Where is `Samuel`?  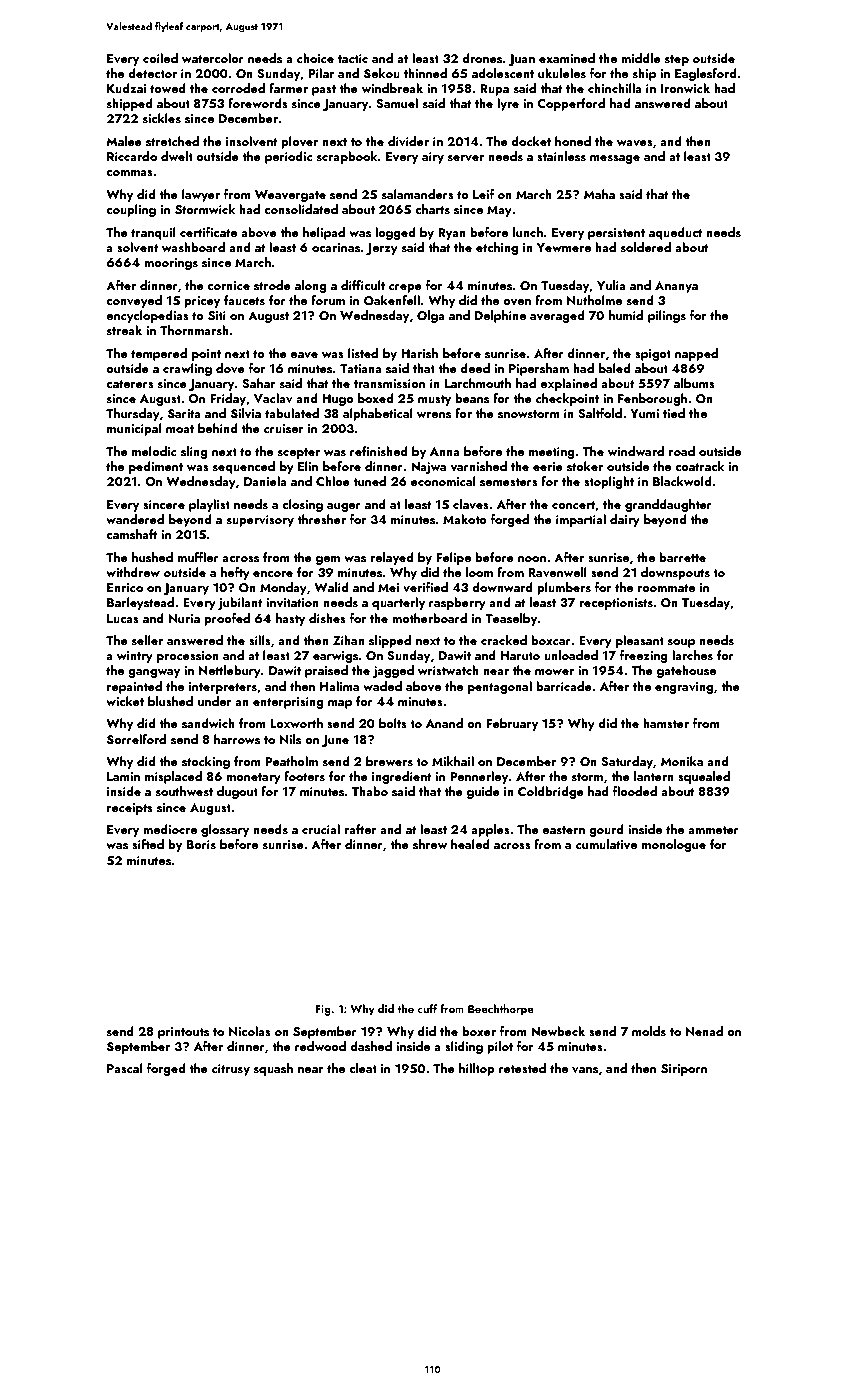
Samuel is located at coordinates (397, 103).
